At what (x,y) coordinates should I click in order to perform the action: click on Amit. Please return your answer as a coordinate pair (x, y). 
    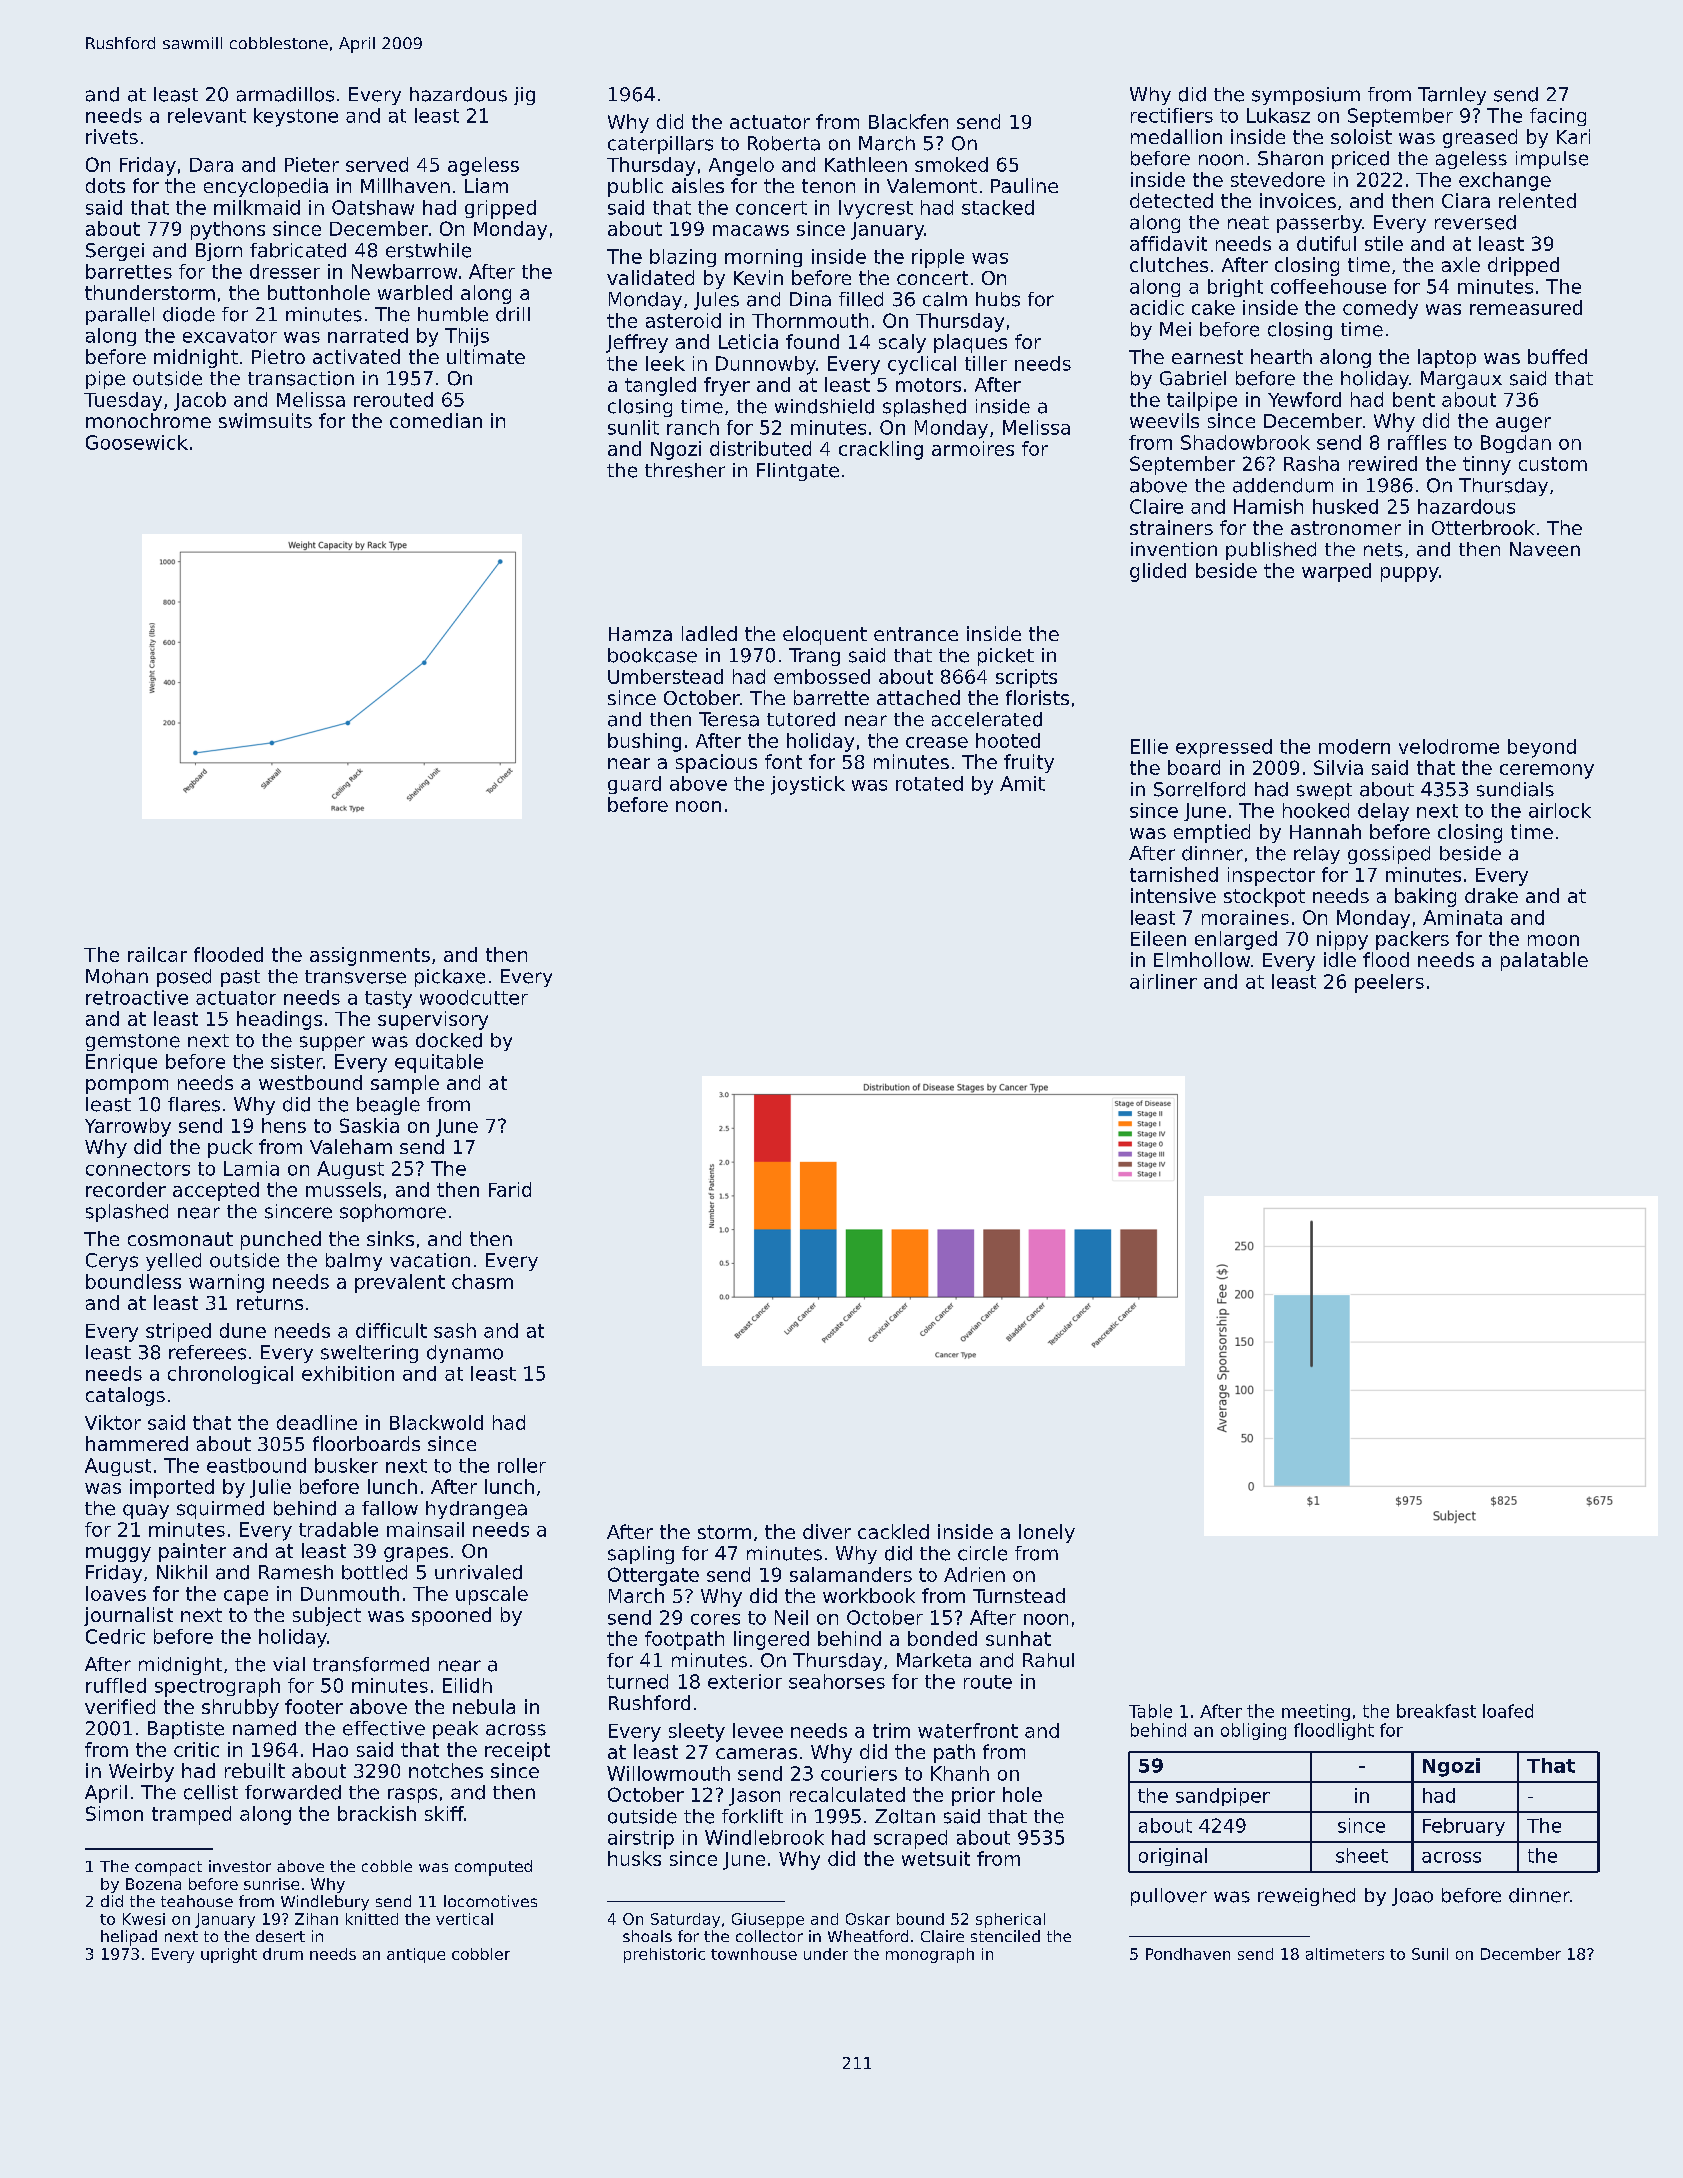
    Looking at the image, I should click on (1022, 783).
